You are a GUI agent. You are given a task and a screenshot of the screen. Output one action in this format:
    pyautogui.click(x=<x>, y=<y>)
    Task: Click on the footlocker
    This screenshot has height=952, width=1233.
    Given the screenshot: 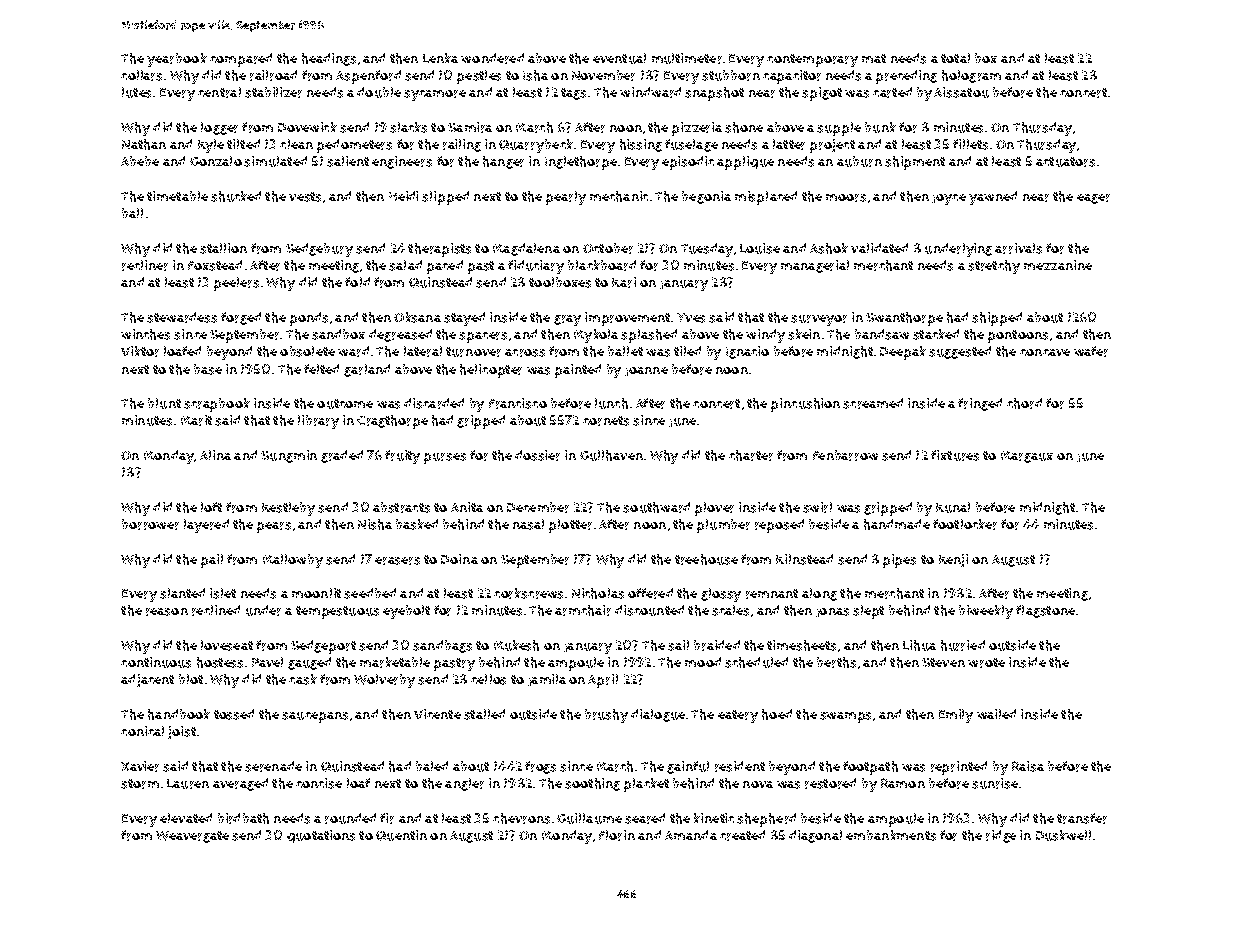 What is the action you would take?
    pyautogui.click(x=965, y=524)
